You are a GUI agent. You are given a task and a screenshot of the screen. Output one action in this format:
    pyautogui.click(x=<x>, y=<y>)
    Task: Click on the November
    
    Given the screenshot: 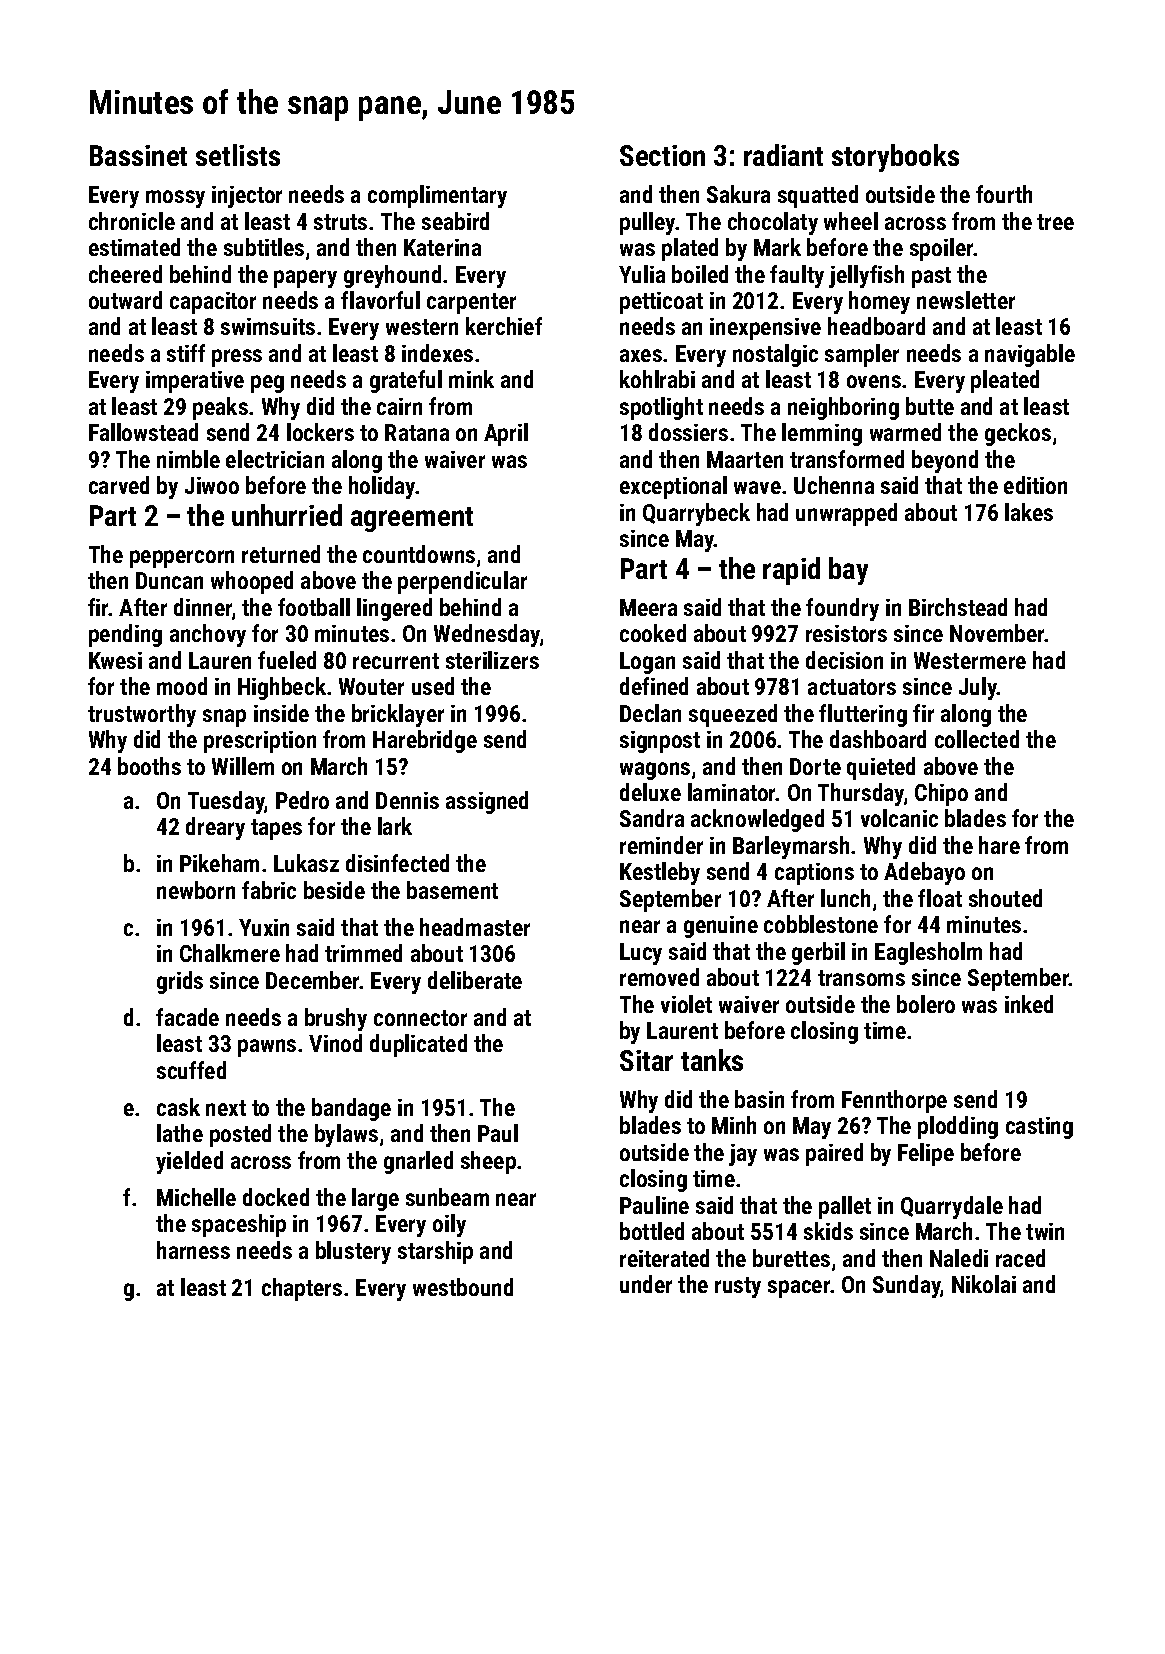 What is the action you would take?
    pyautogui.click(x=997, y=633)
